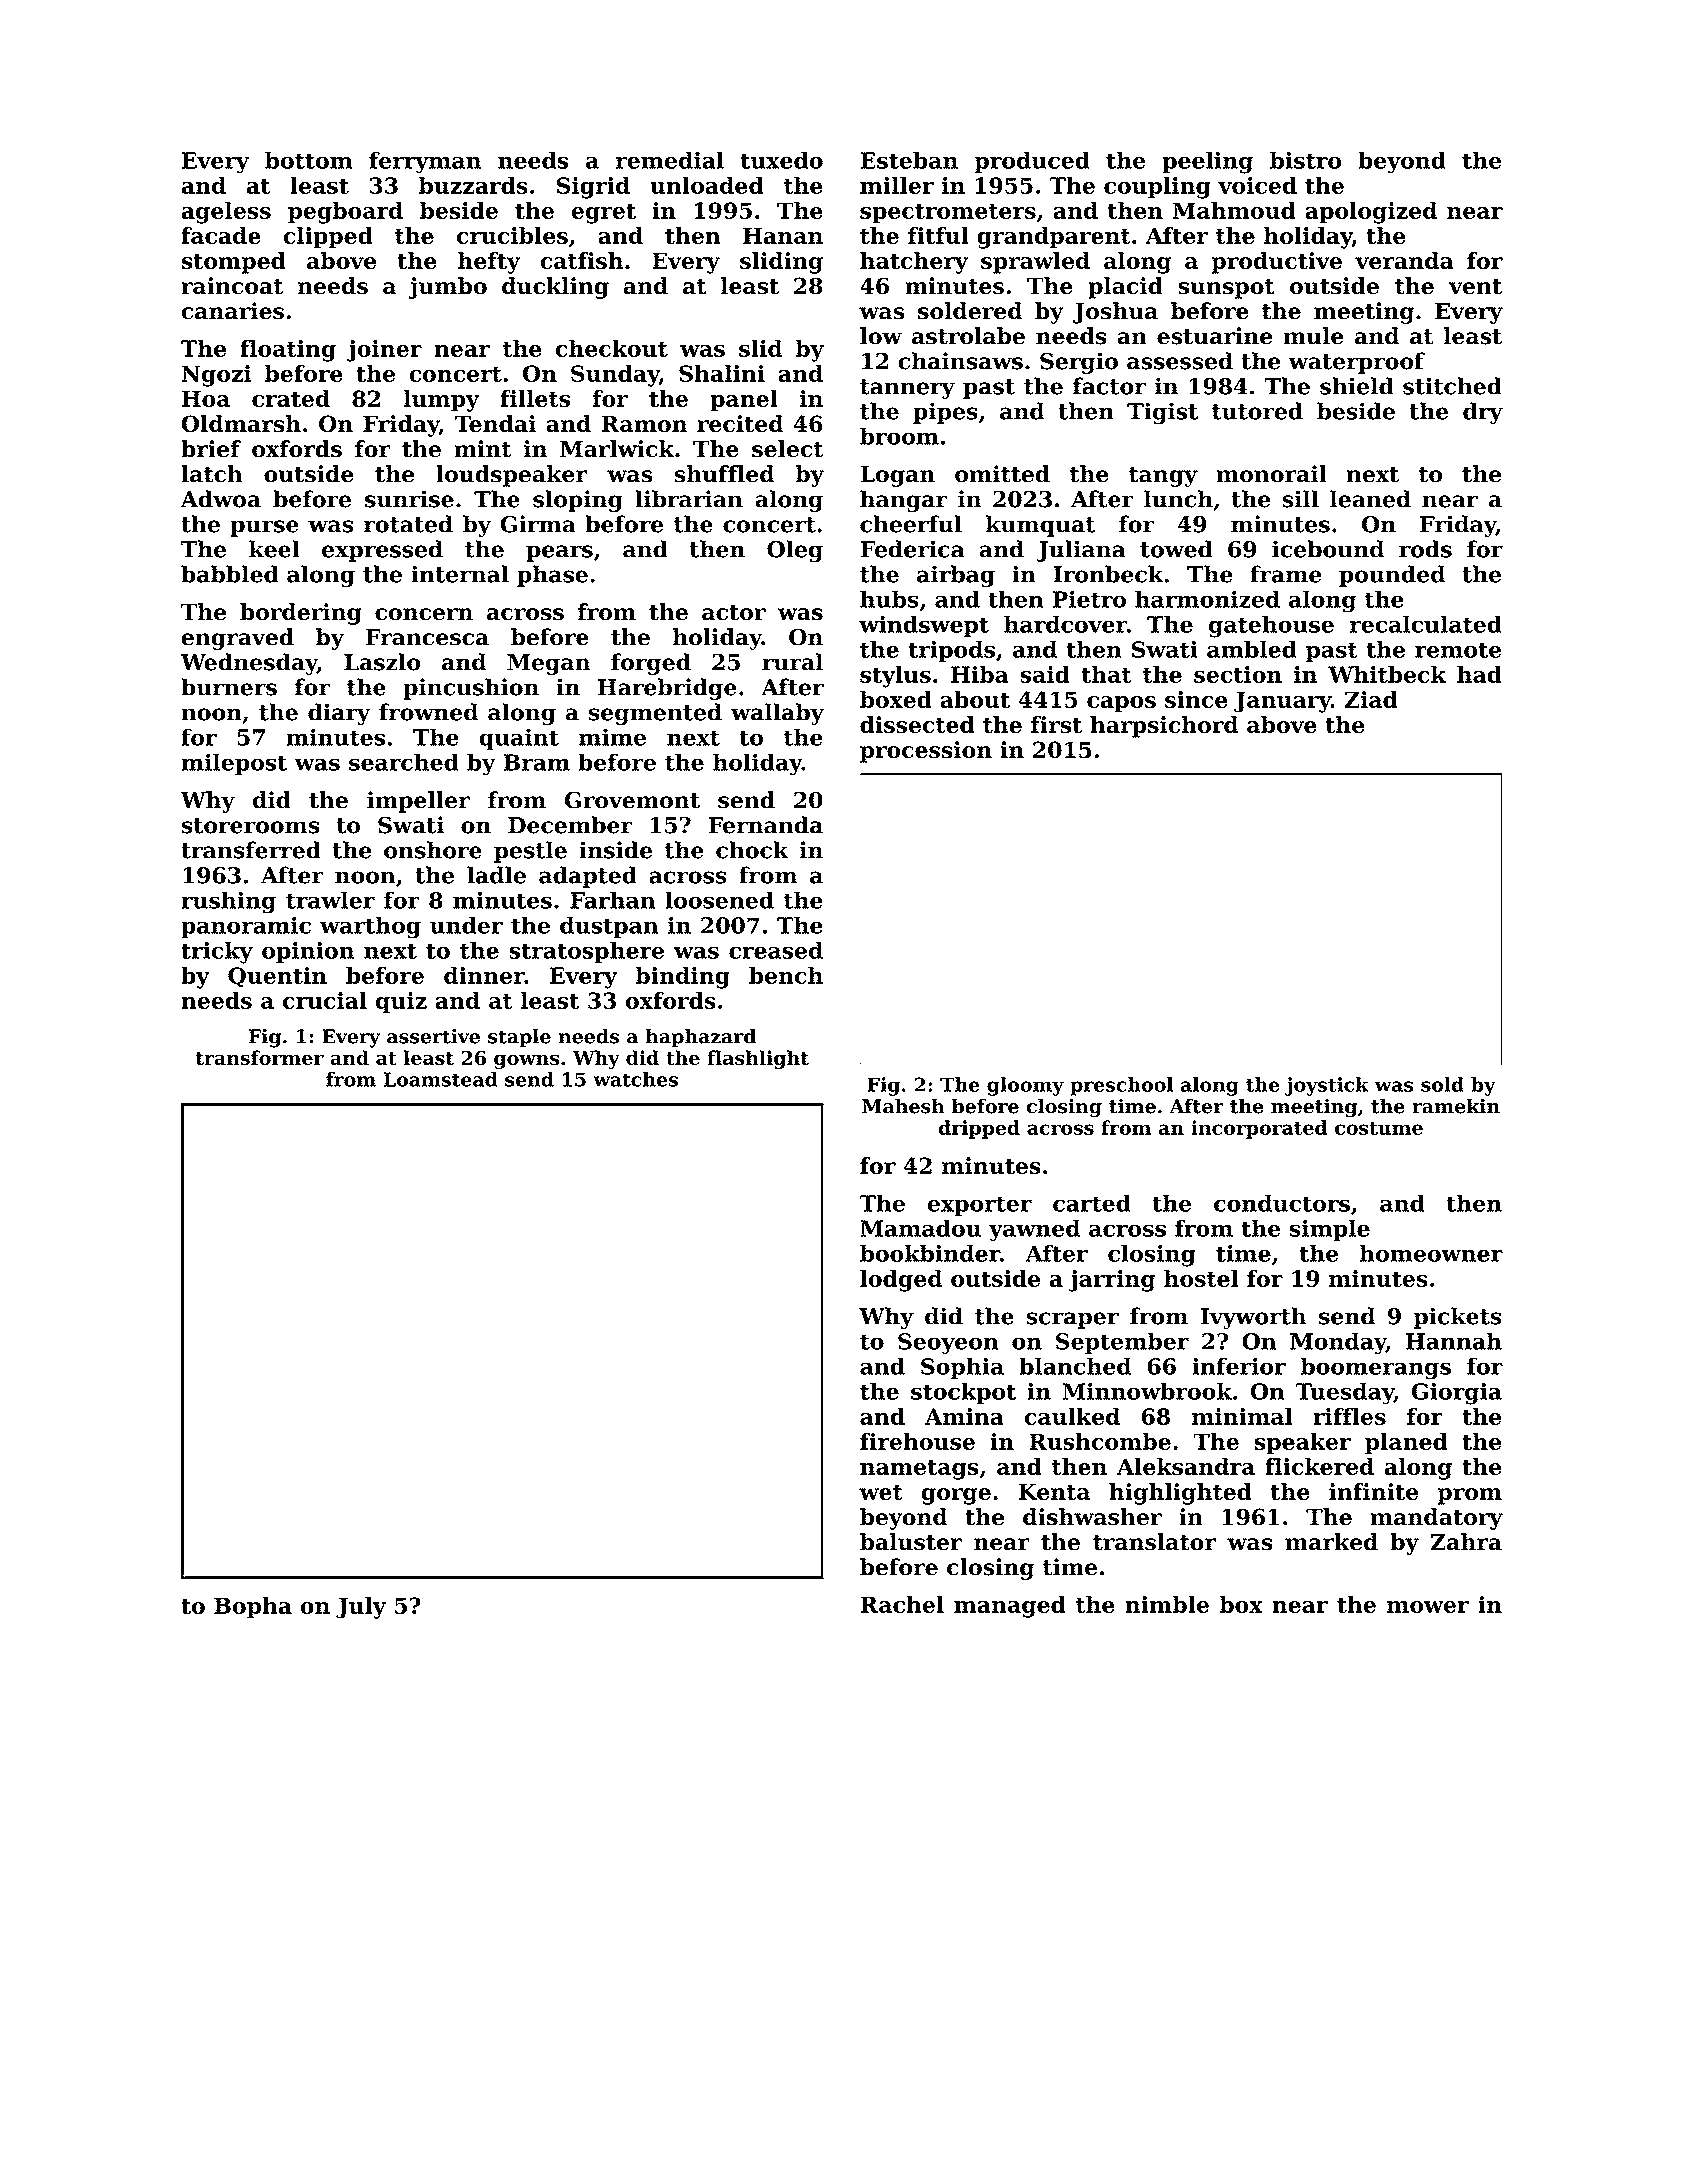 This page has height=2178, width=1683. I want to click on milepost, so click(234, 764).
